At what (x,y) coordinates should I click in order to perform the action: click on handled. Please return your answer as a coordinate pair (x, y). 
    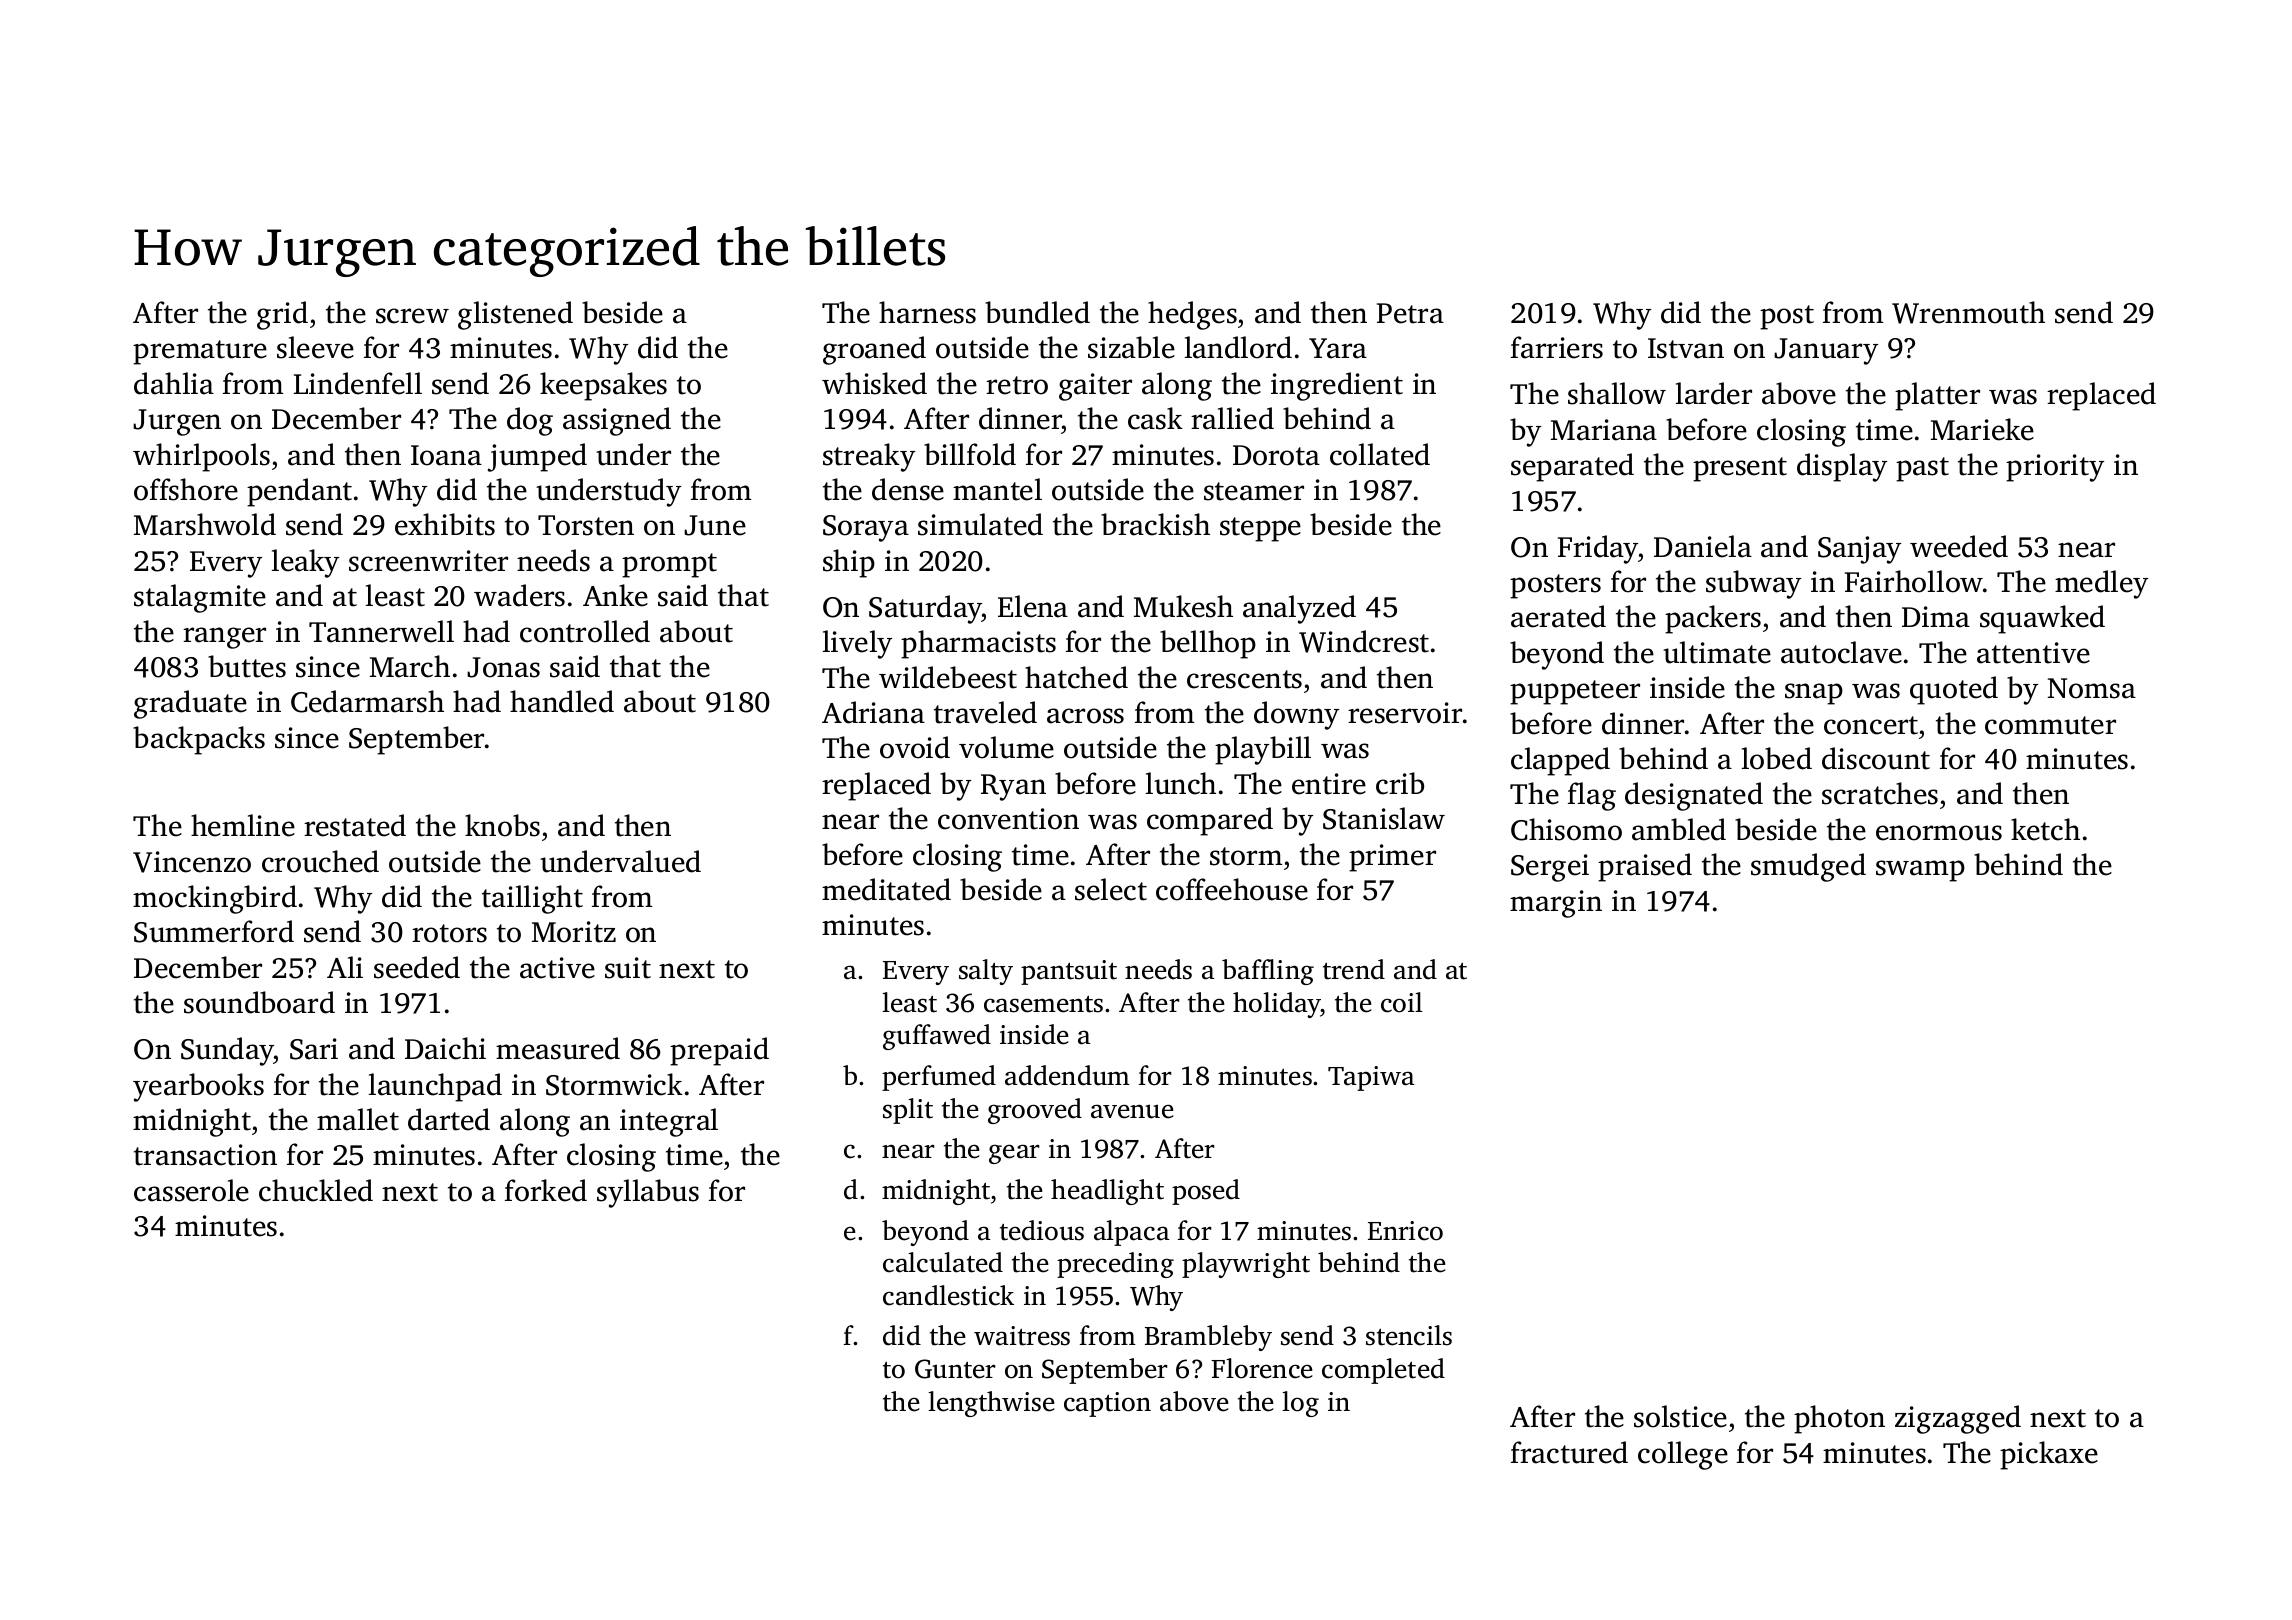
    Looking at the image, I should click on (562, 701).
